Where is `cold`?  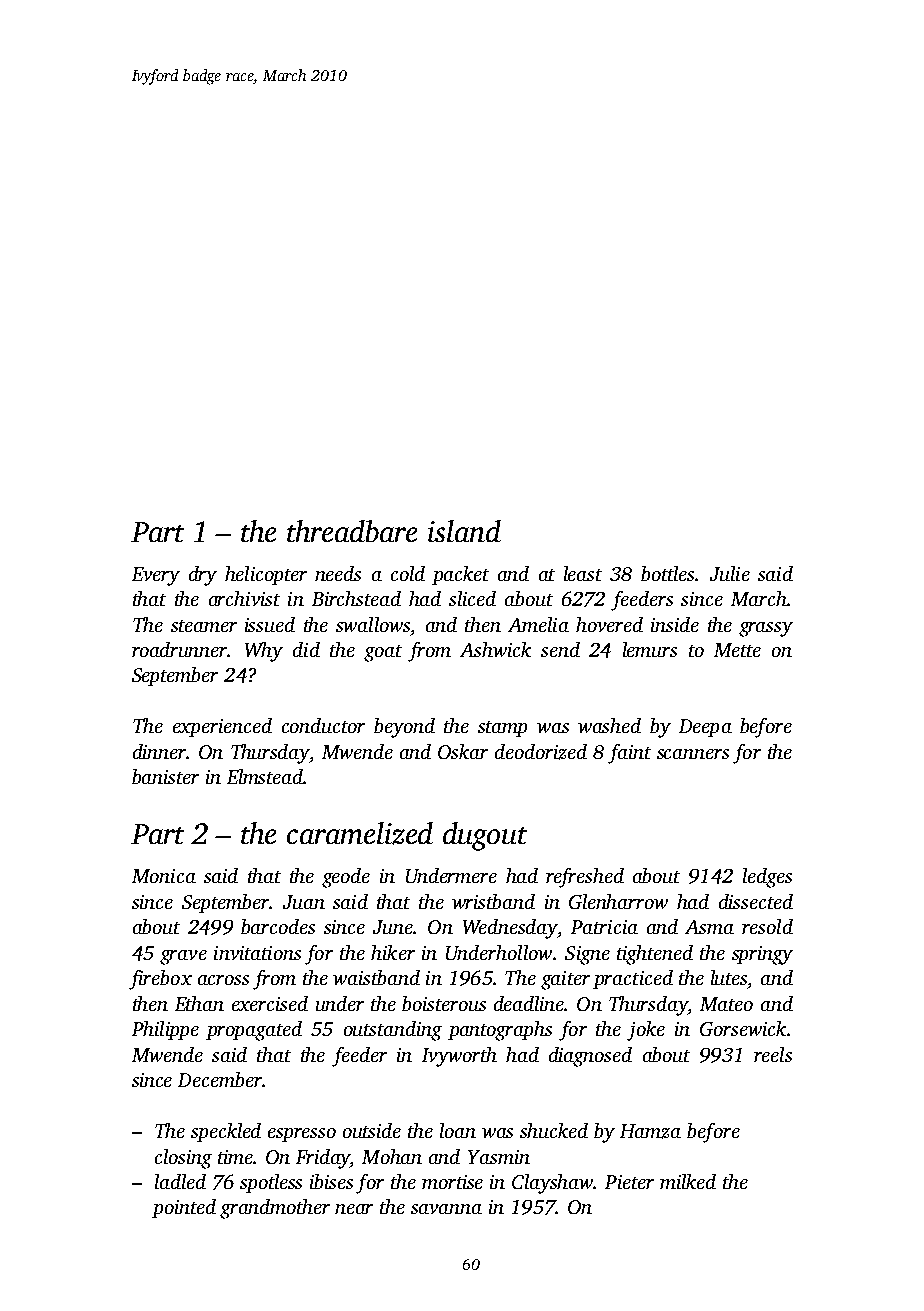 cold is located at coordinates (408, 573).
